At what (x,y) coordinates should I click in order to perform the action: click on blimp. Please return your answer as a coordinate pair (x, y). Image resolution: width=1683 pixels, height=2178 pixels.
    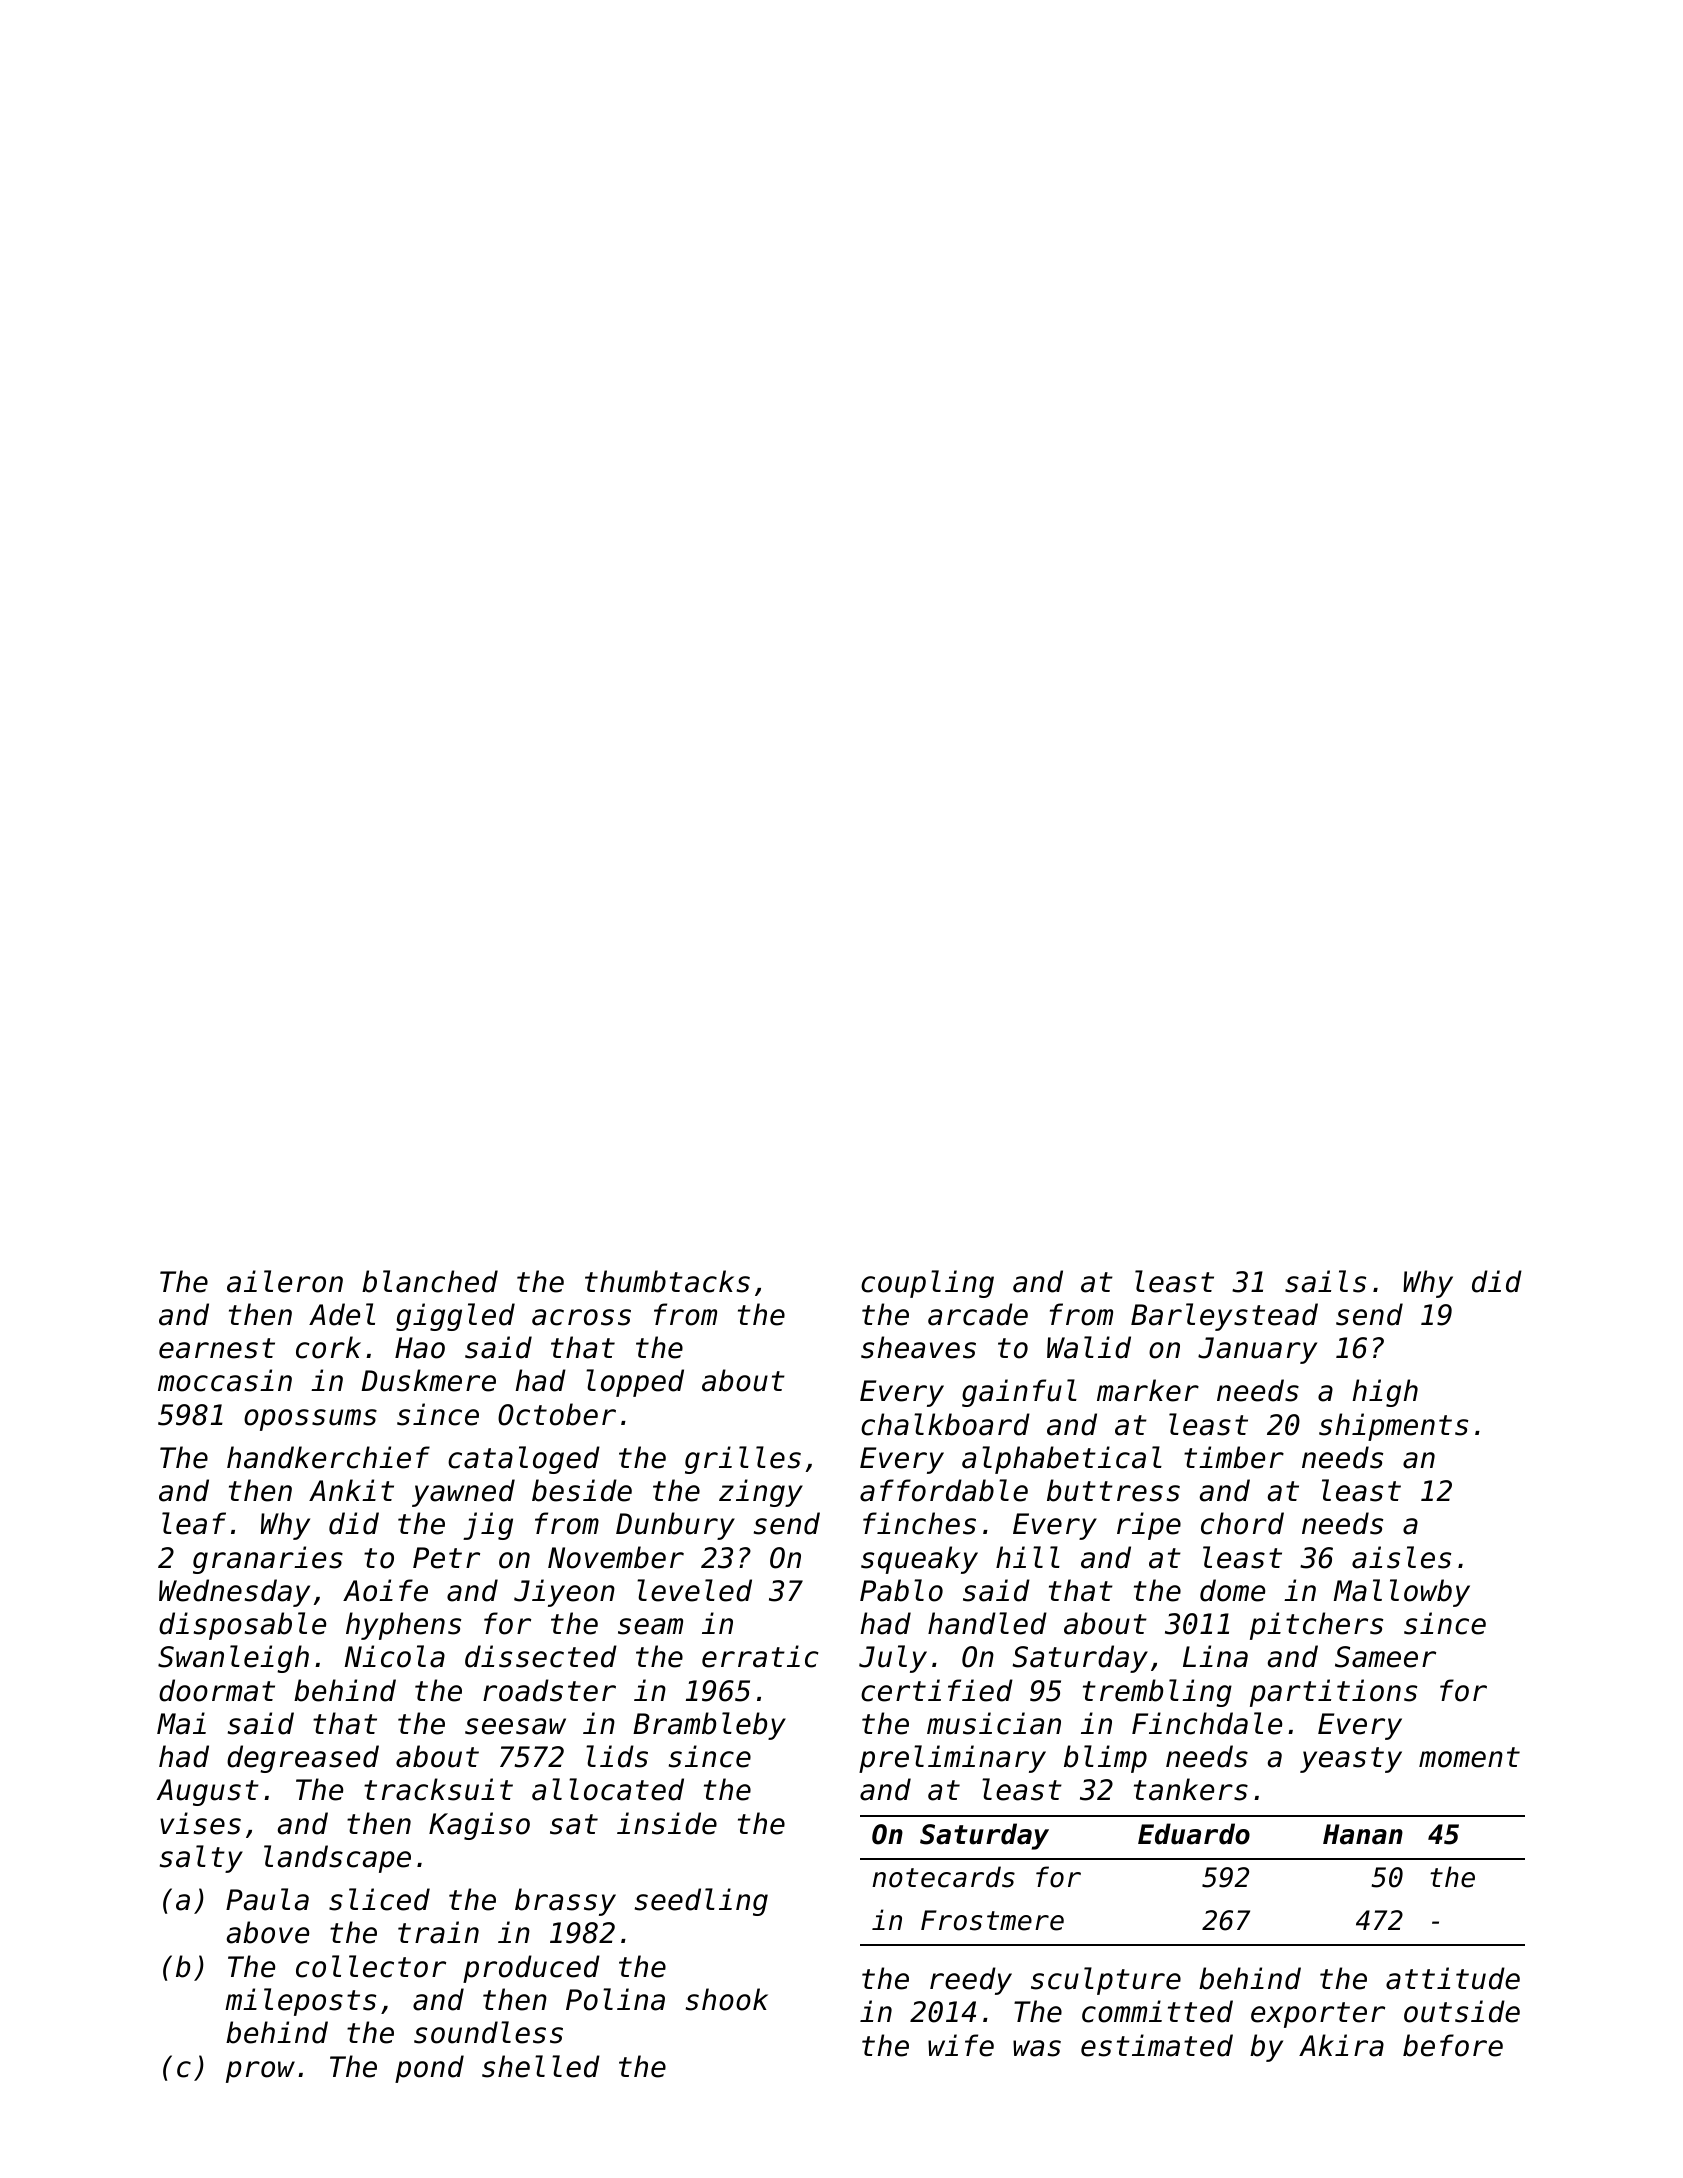
    Looking at the image, I should click on (1105, 1759).
